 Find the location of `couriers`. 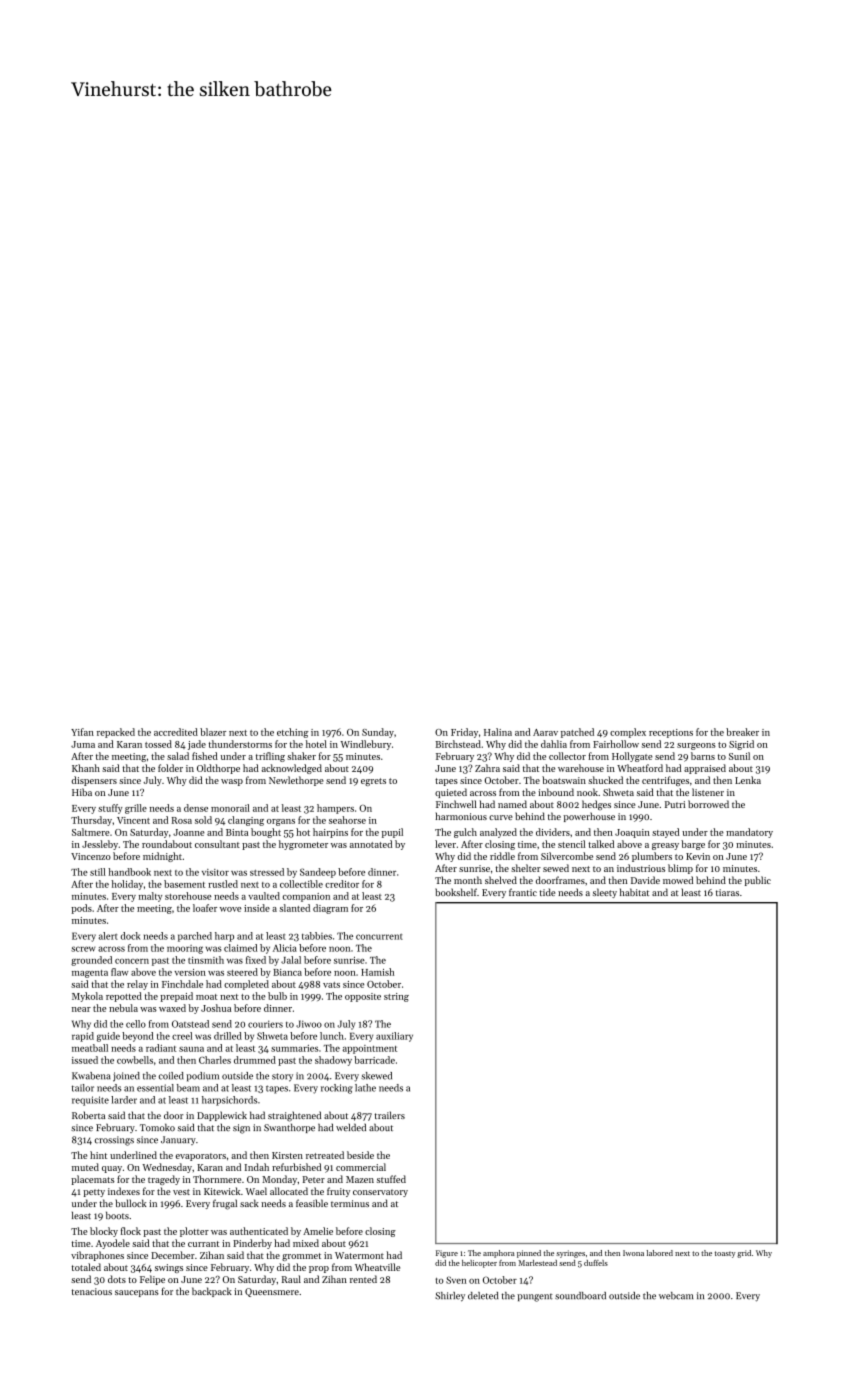

couriers is located at coordinates (265, 1024).
